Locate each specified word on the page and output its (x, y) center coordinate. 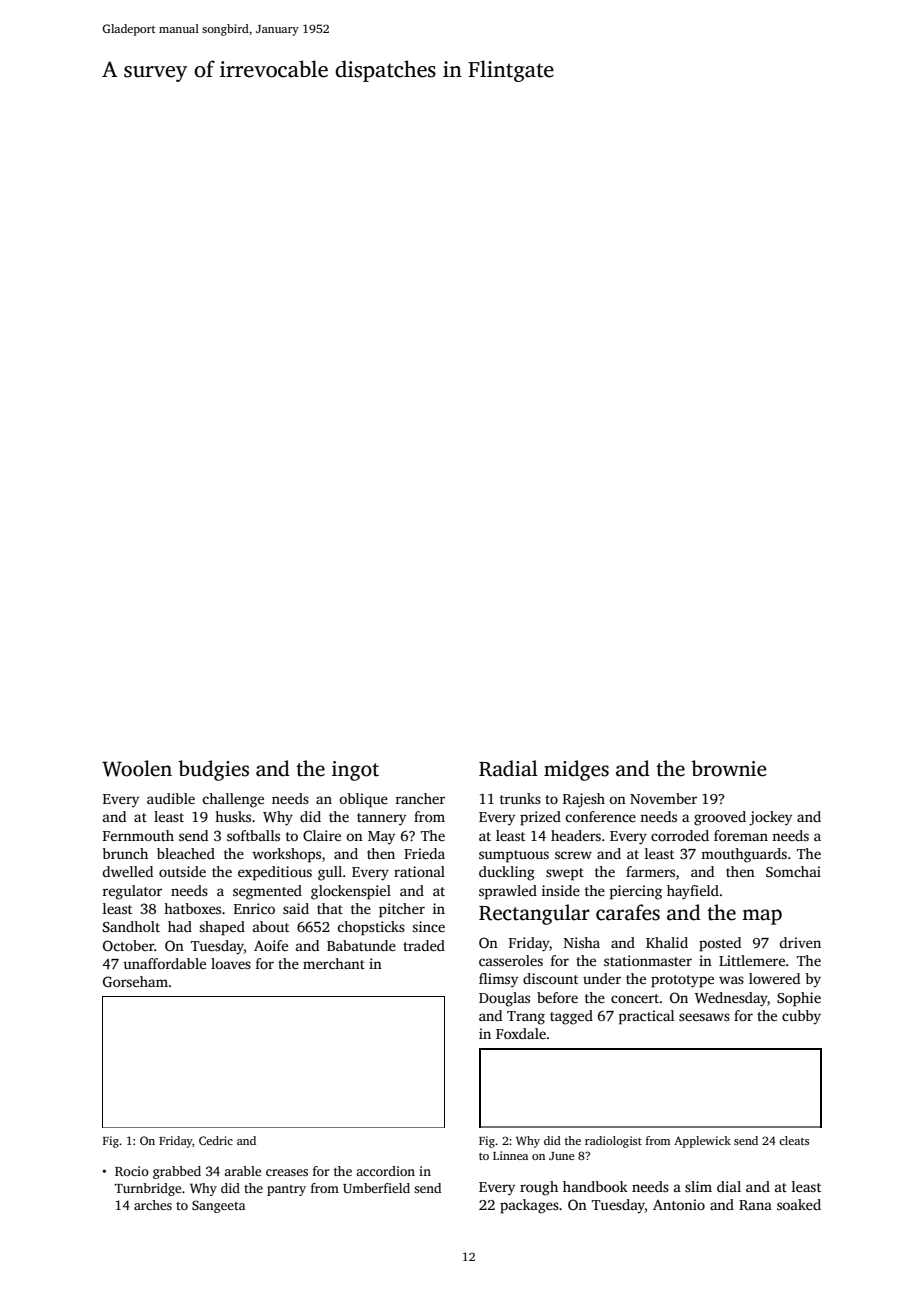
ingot (355, 771)
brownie (729, 768)
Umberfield (376, 1188)
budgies (213, 770)
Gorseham (135, 981)
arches (153, 1205)
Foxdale (521, 1033)
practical (646, 1017)
